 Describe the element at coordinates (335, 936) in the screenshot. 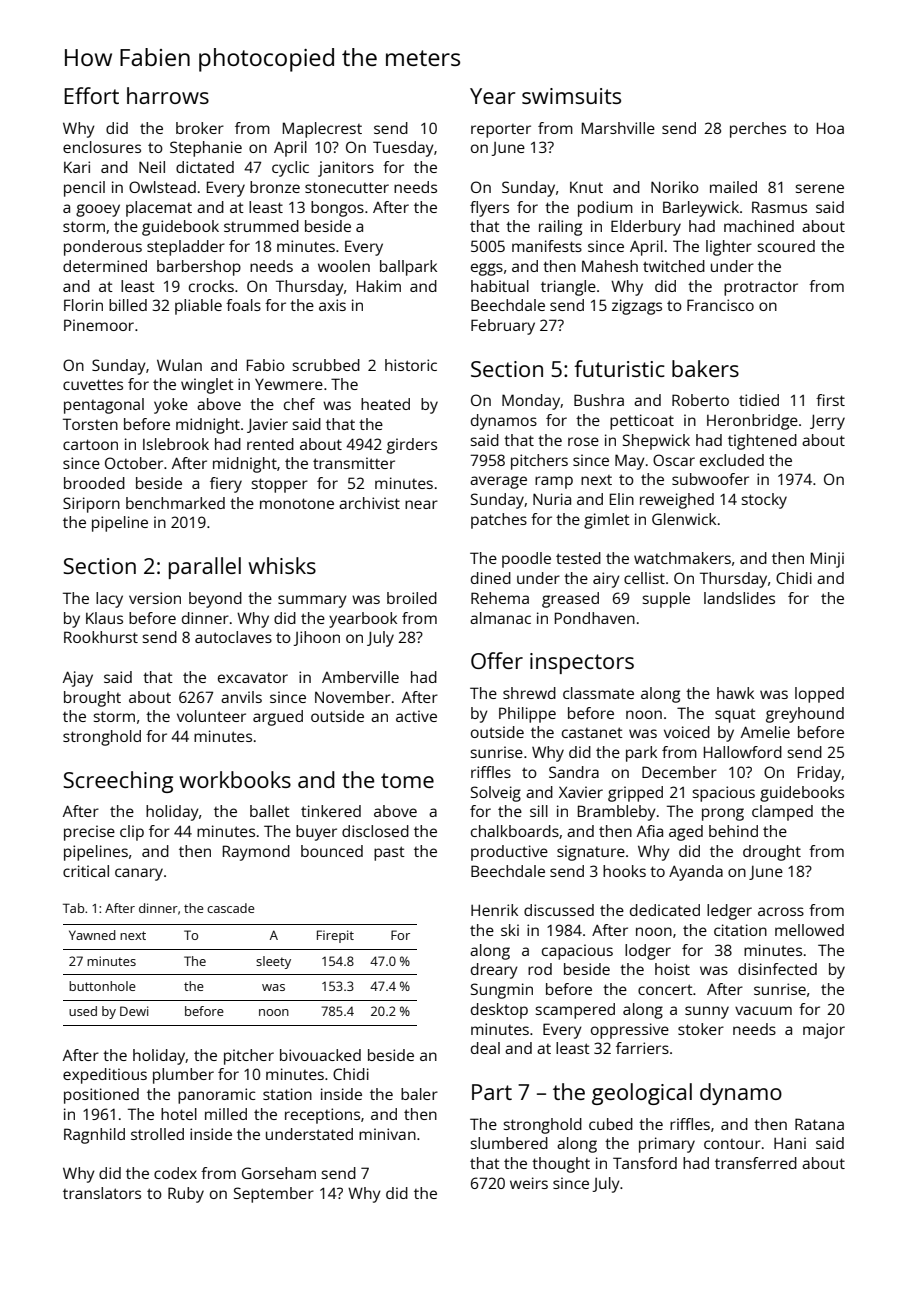

I see `Firepit` at that location.
